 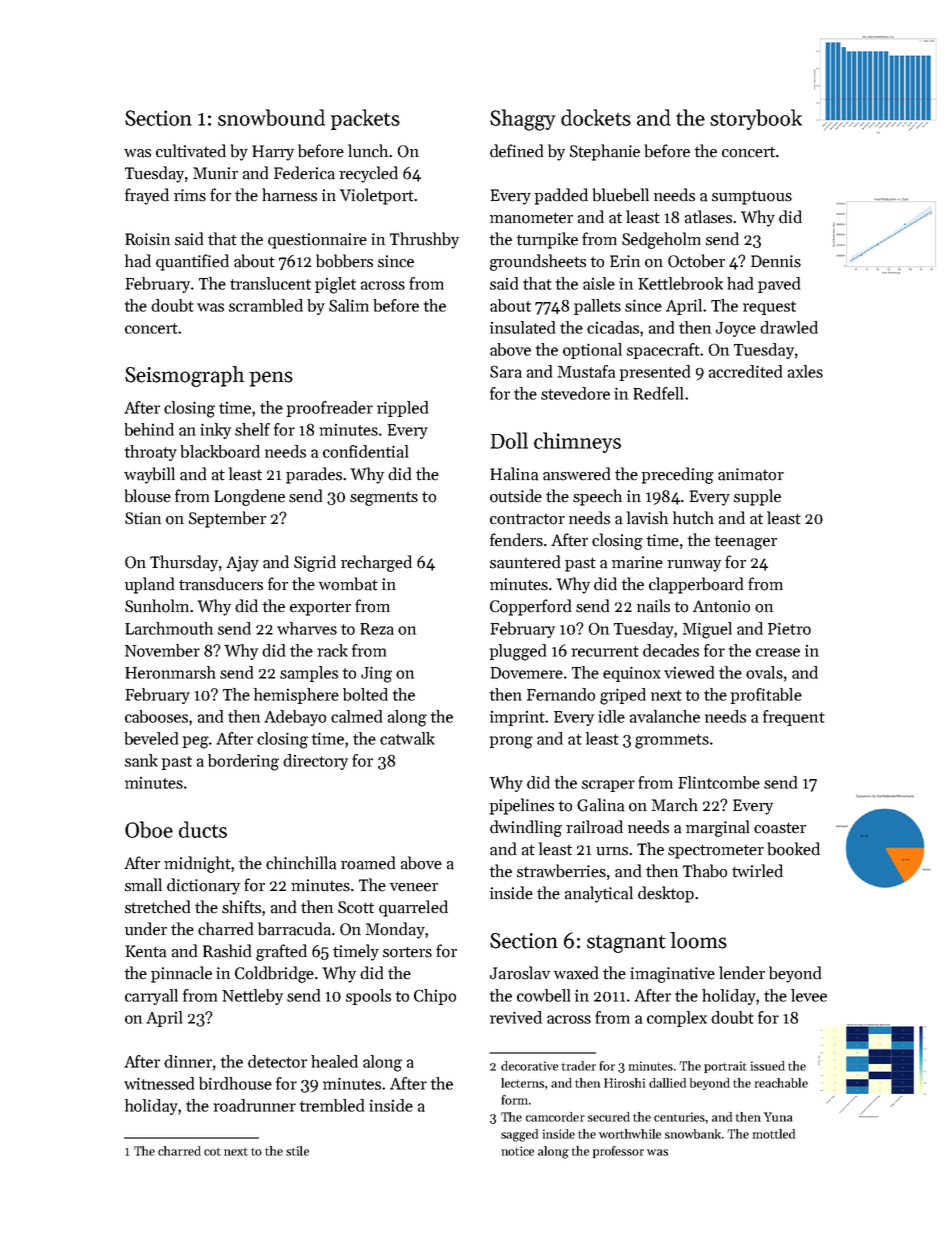 I want to click on Roisin, so click(x=147, y=239).
